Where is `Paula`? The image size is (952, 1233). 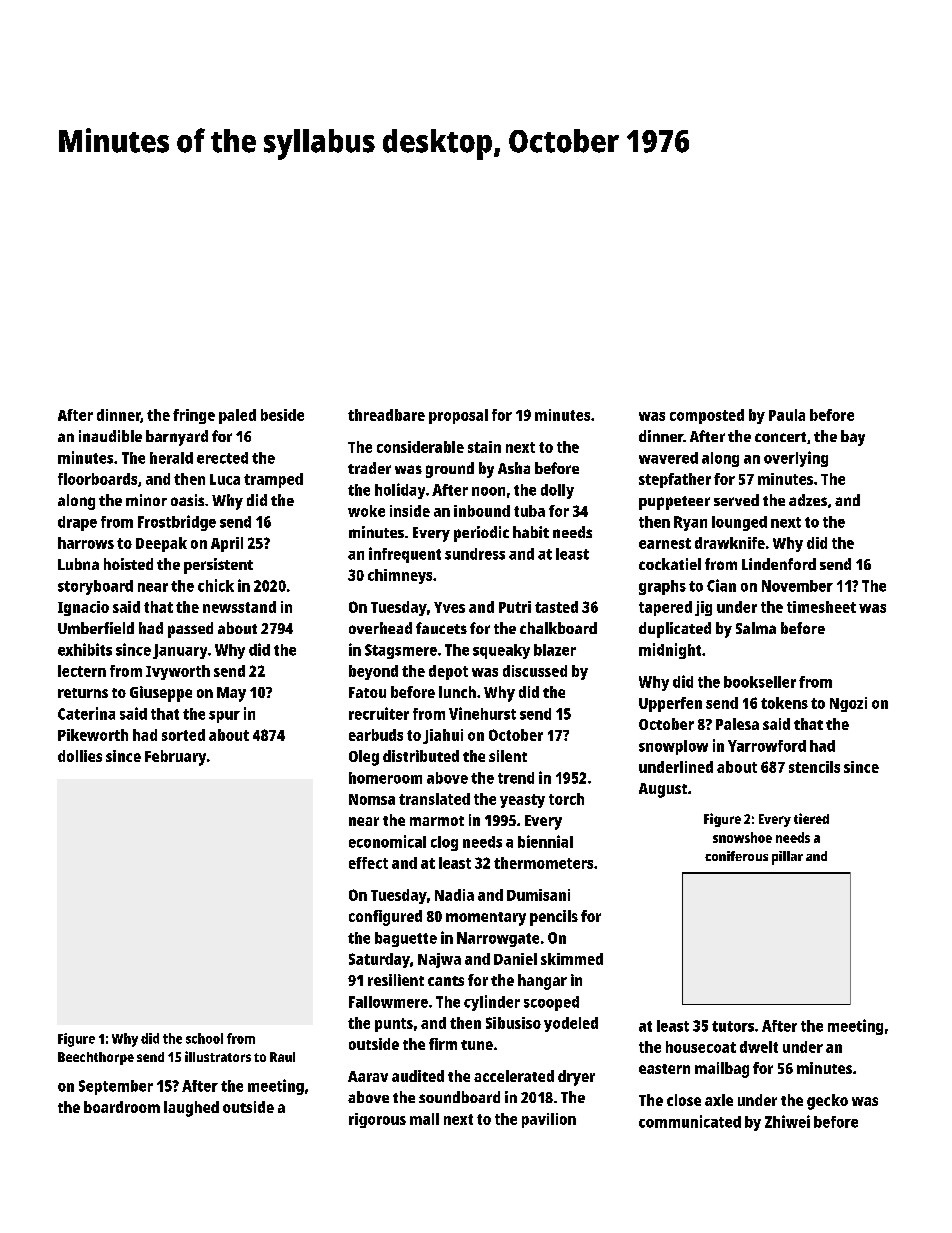 Paula is located at coordinates (787, 415).
